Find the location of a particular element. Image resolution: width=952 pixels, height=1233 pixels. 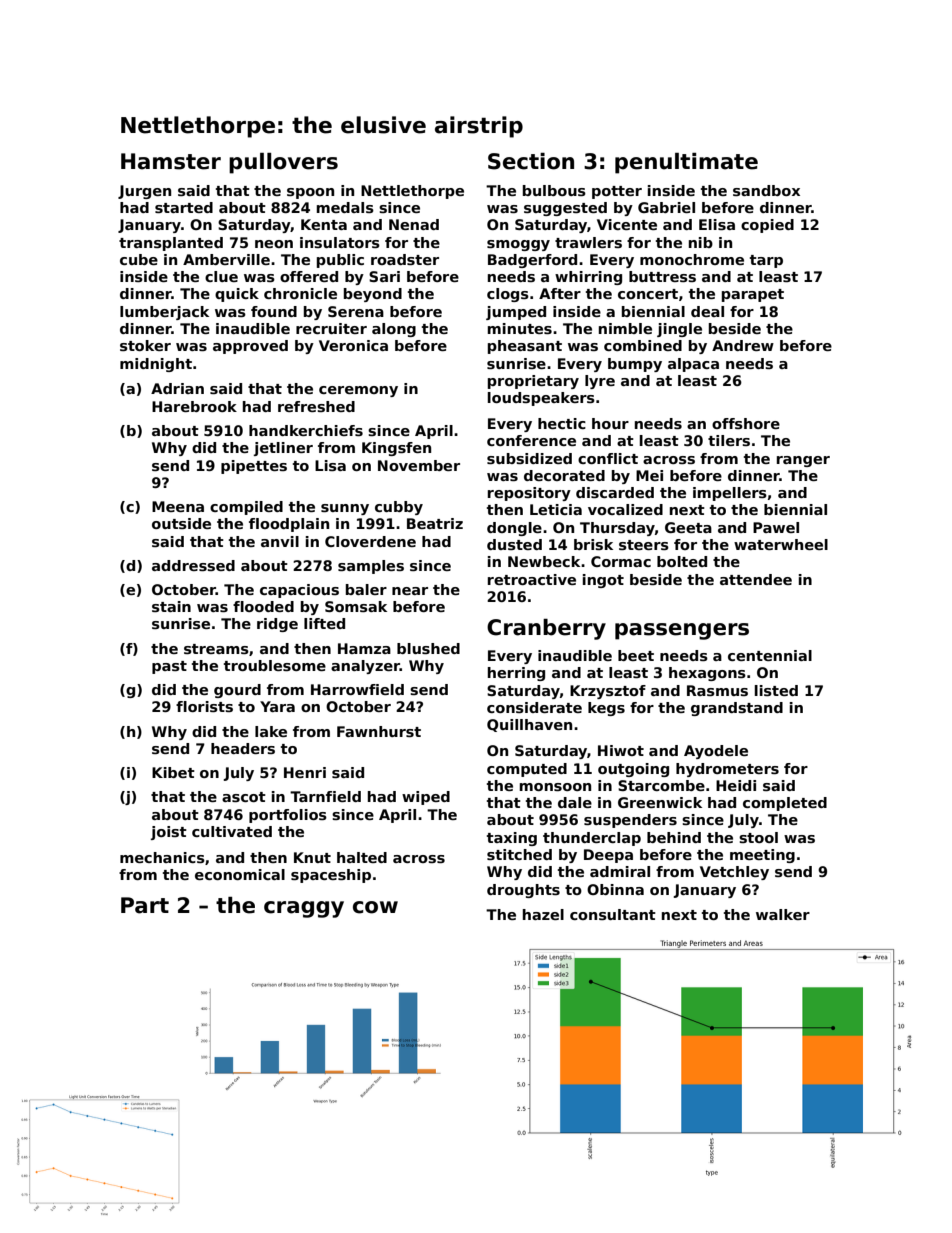

meeting is located at coordinates (762, 856).
